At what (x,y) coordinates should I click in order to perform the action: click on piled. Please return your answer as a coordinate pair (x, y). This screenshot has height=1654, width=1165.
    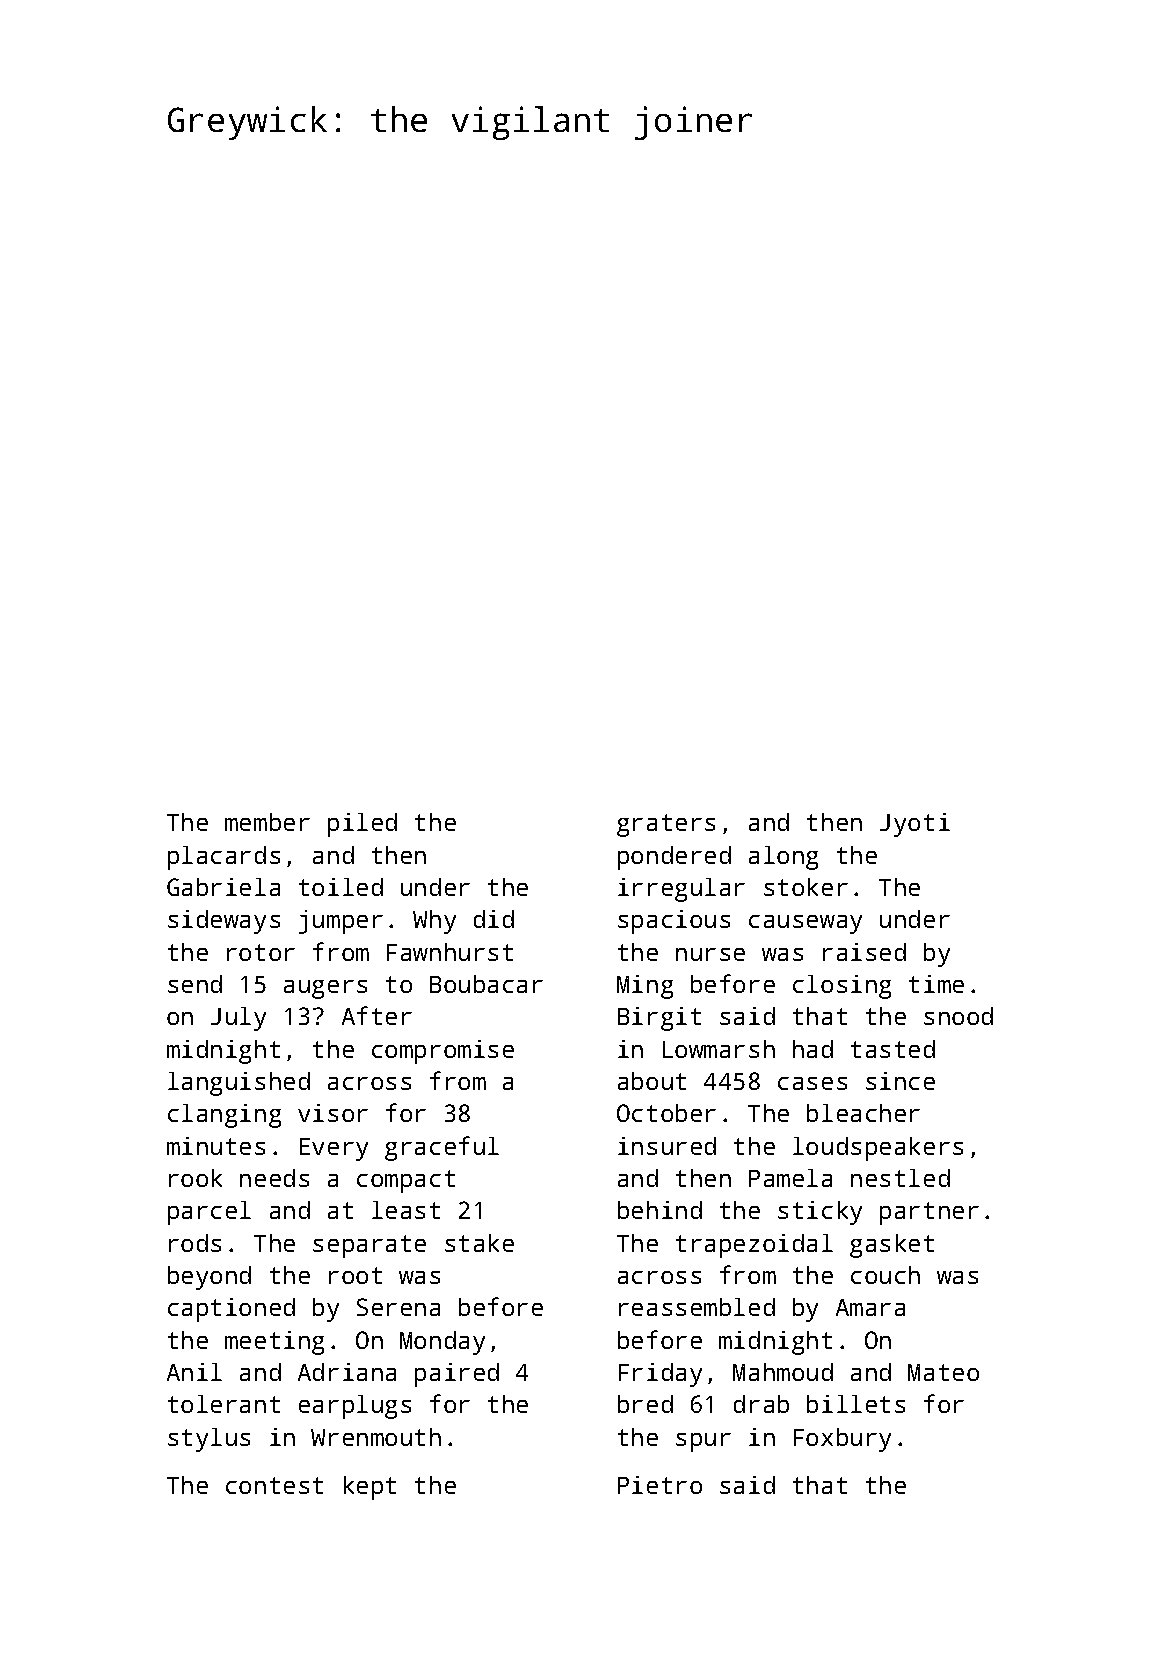
    Looking at the image, I should click on (362, 825).
